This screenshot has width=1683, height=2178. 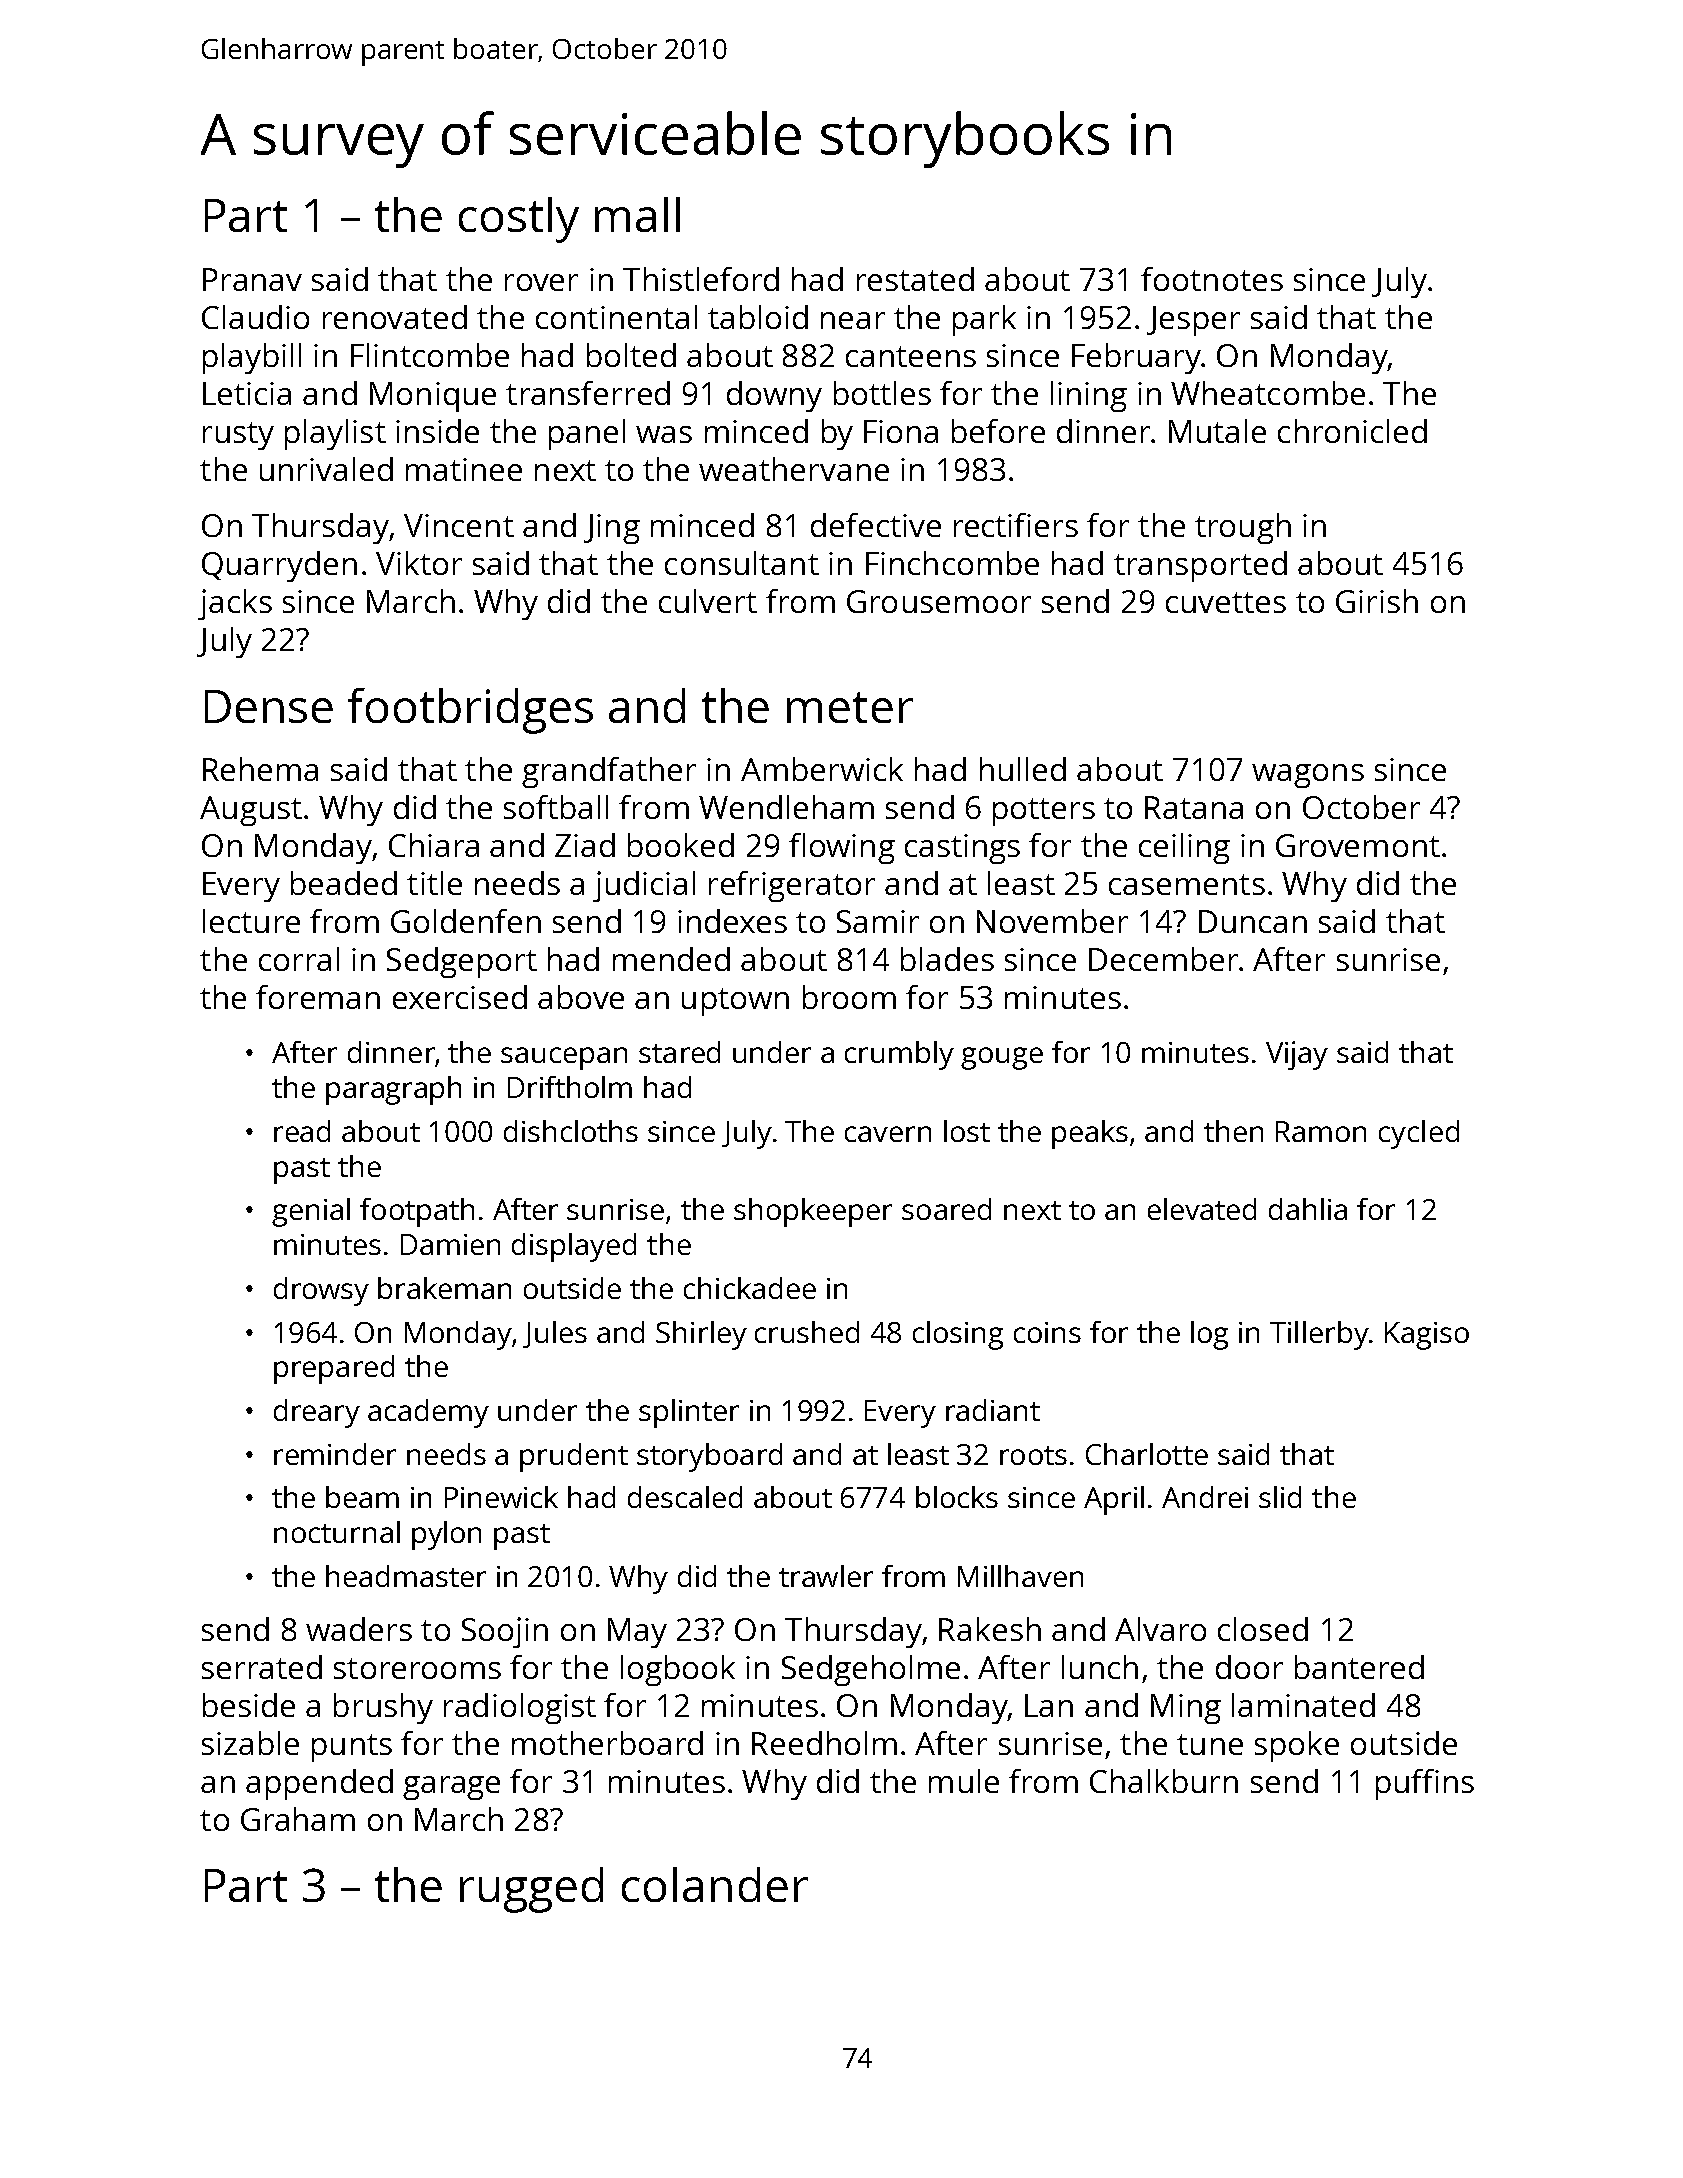 I want to click on hulled, so click(x=1023, y=769).
